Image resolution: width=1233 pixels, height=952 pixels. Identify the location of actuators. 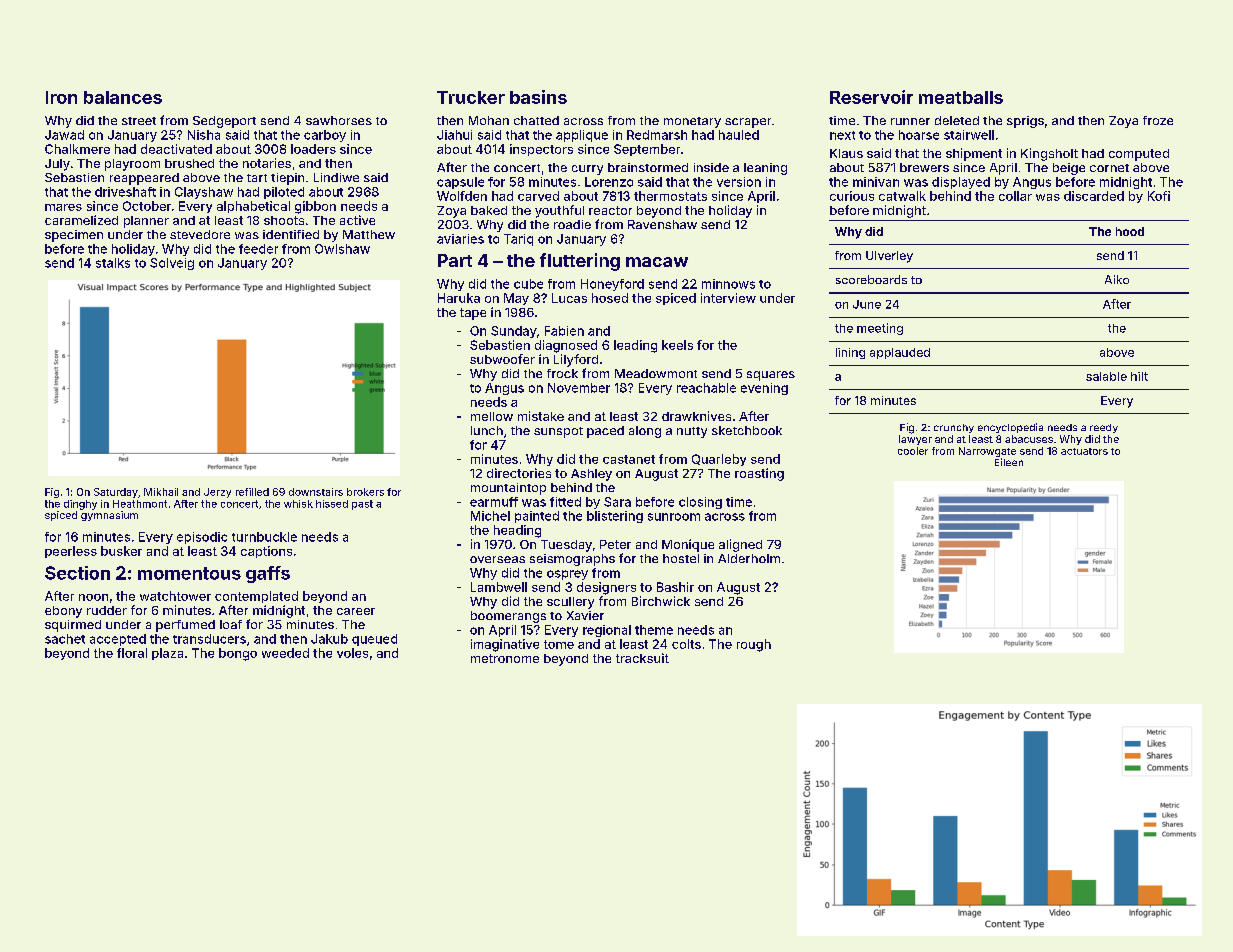
(1084, 451).
